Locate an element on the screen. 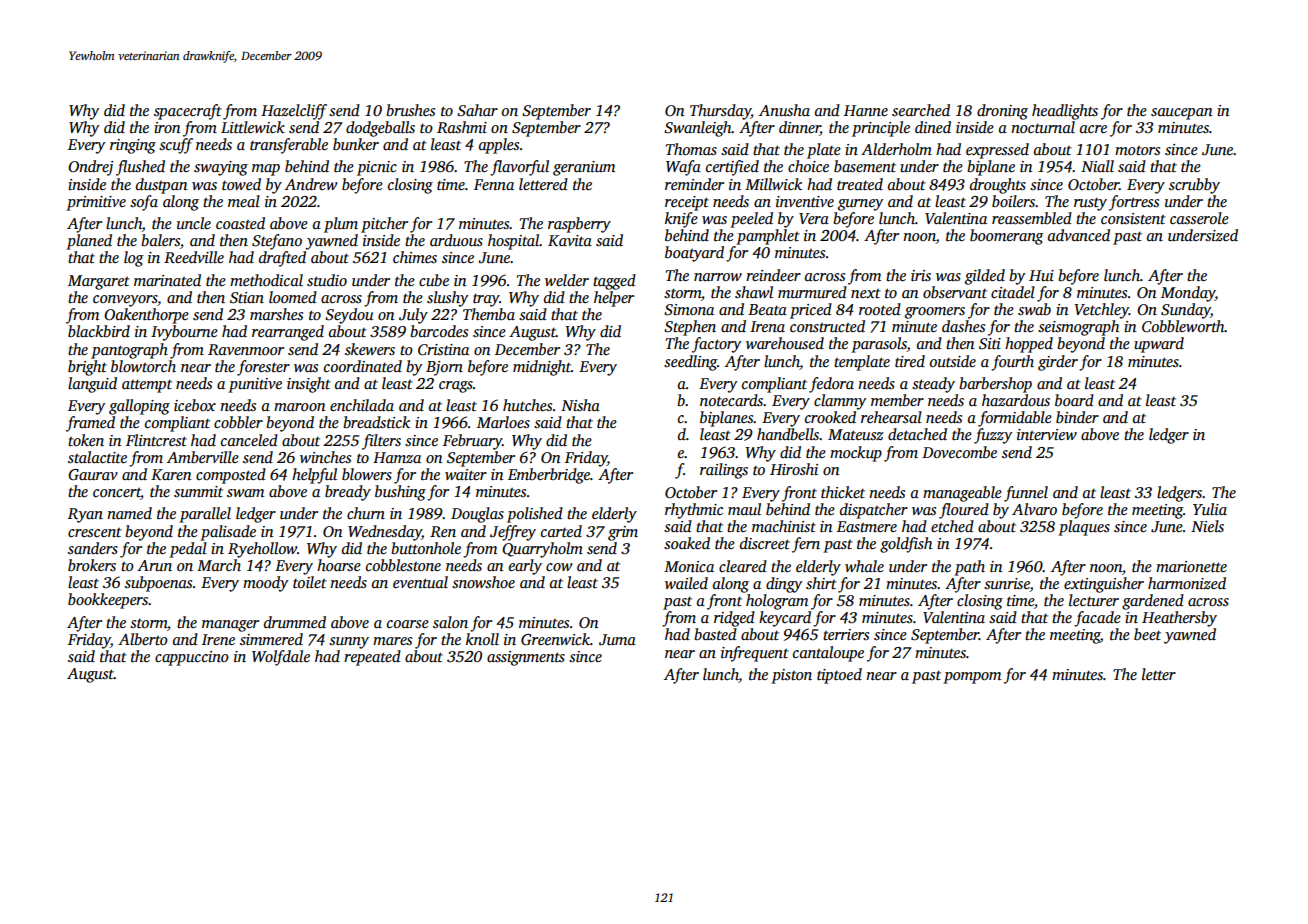 This screenshot has height=924, width=1308. Themba is located at coordinates (489, 314).
